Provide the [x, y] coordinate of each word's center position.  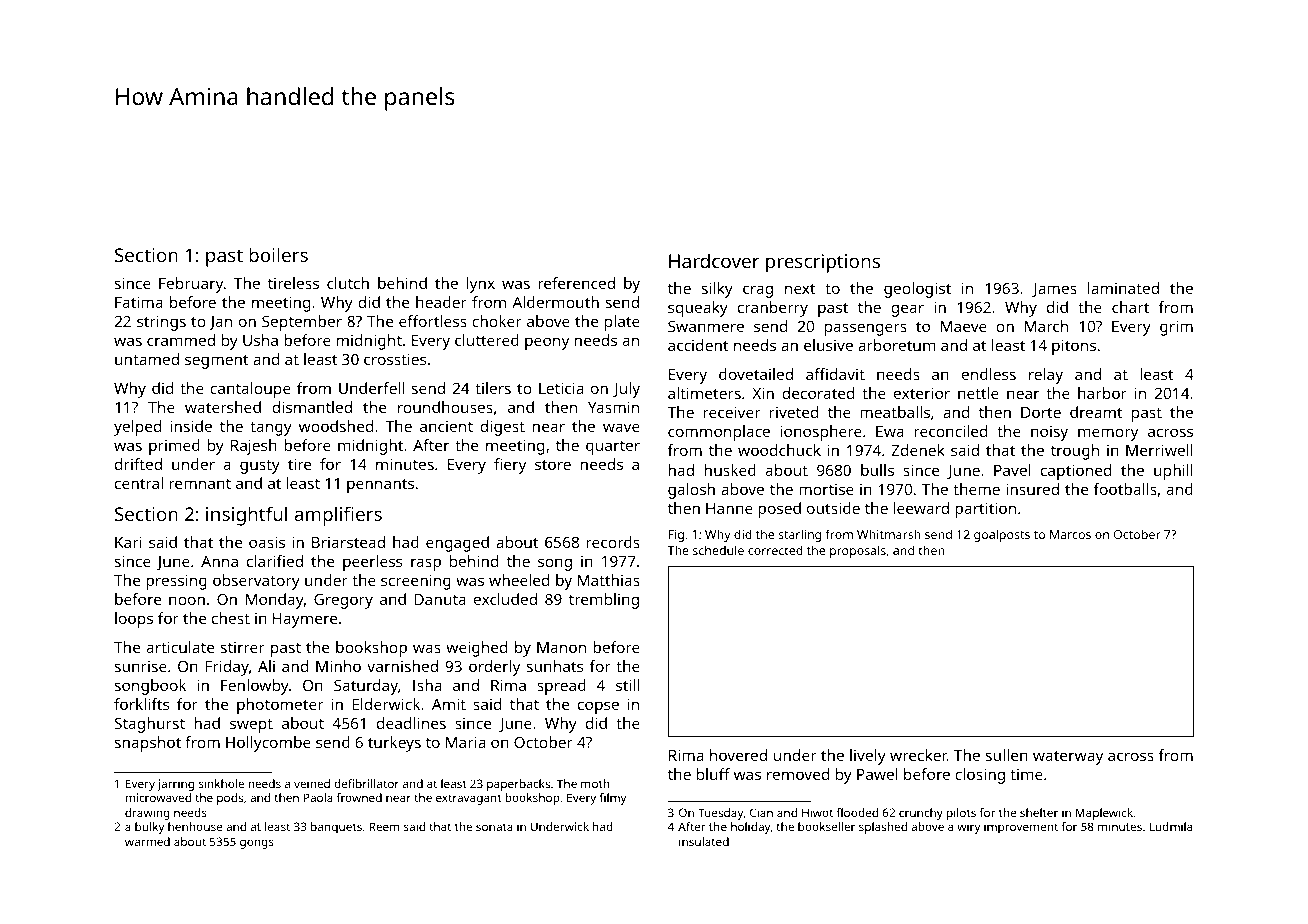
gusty [260, 467]
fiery [510, 466]
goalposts [1002, 535]
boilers [278, 254]
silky [717, 290]
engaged [457, 544]
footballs [1125, 489]
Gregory [343, 601]
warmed [147, 841]
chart [1130, 307]
